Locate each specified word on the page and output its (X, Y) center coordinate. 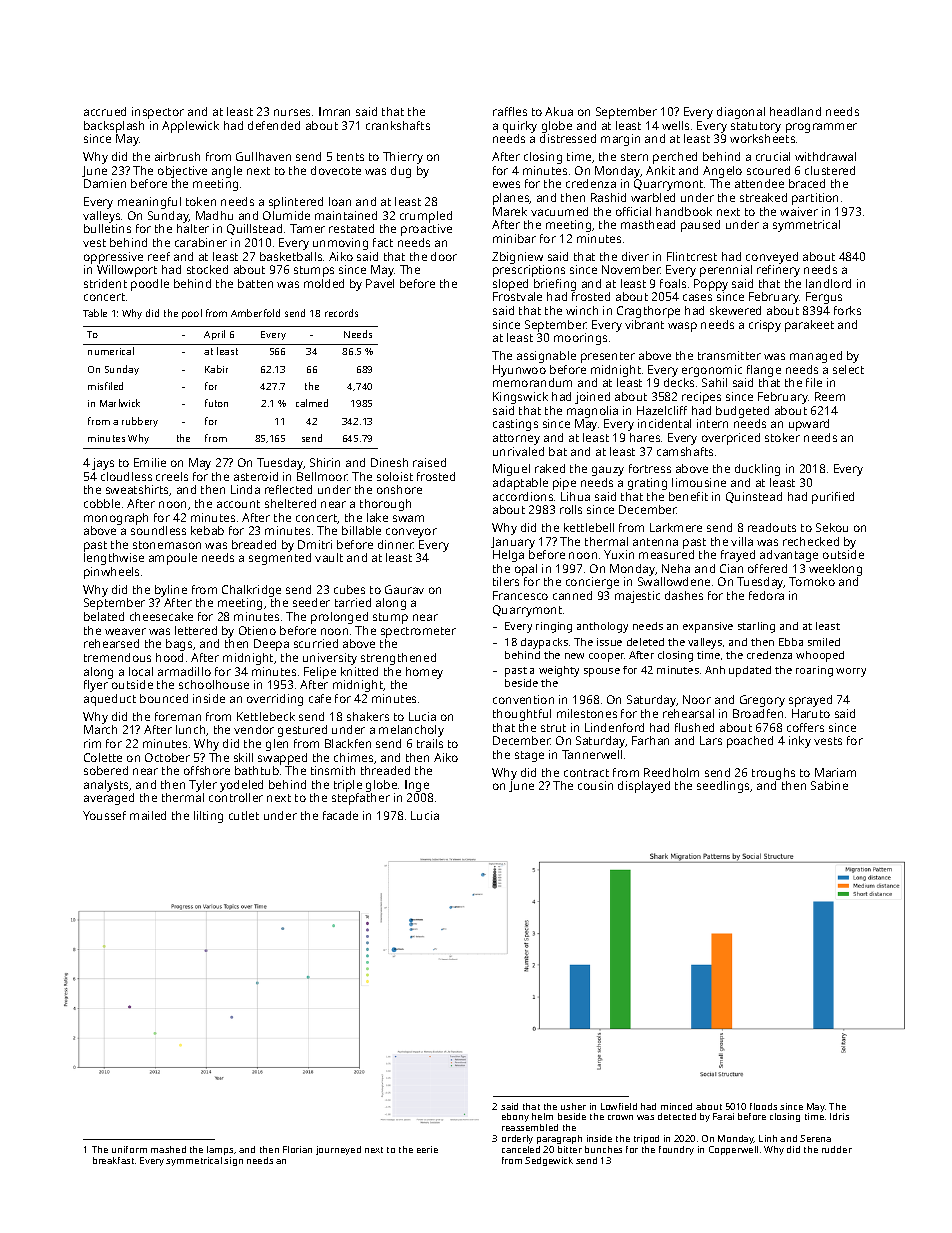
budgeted (742, 412)
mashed (168, 1149)
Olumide (286, 215)
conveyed (772, 258)
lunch (190, 729)
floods (763, 1106)
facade (340, 815)
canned (572, 595)
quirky (520, 127)
